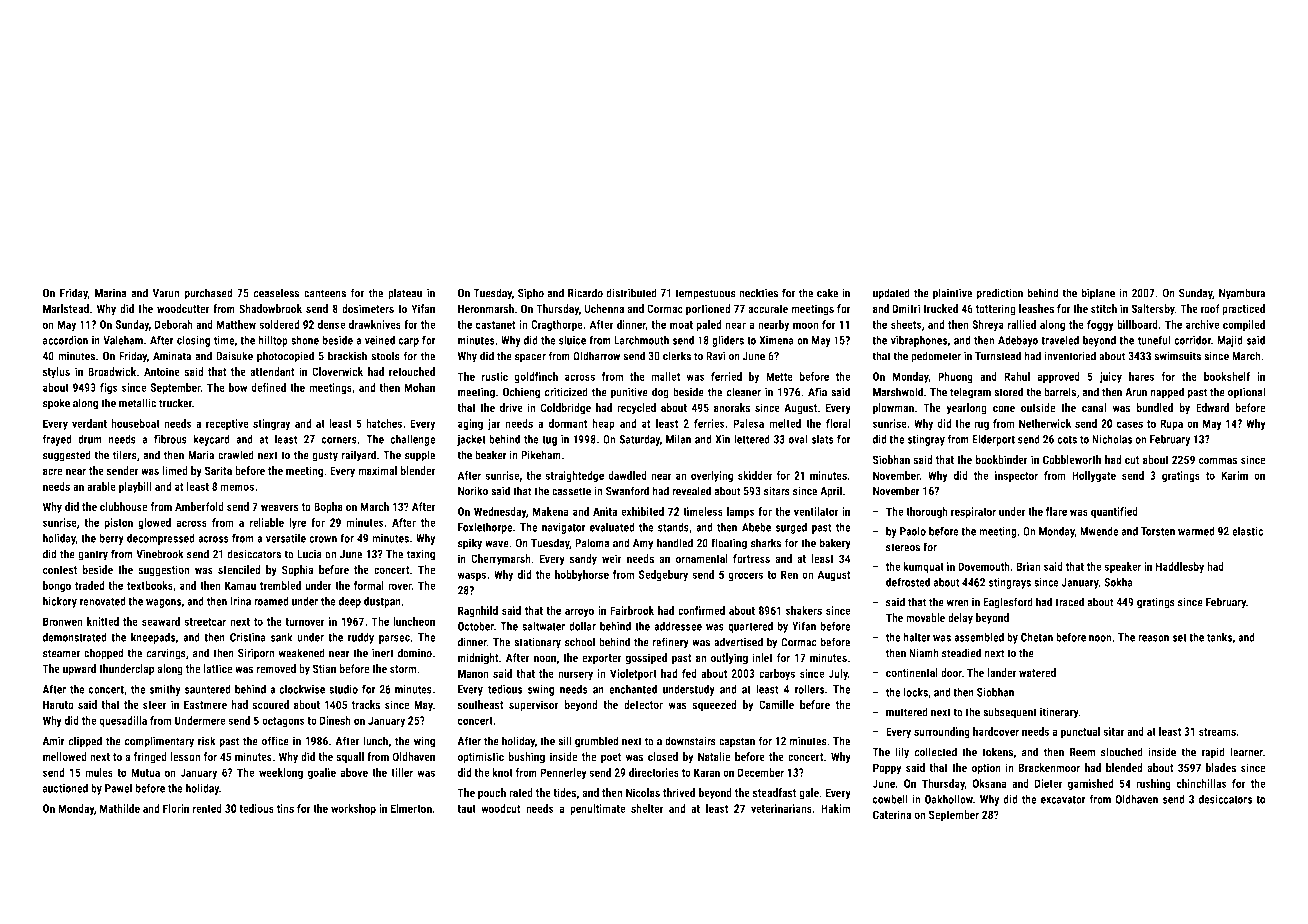 Image resolution: width=1308 pixels, height=924 pixels. Describe the element at coordinates (838, 674) in the page. I see `July` at that location.
